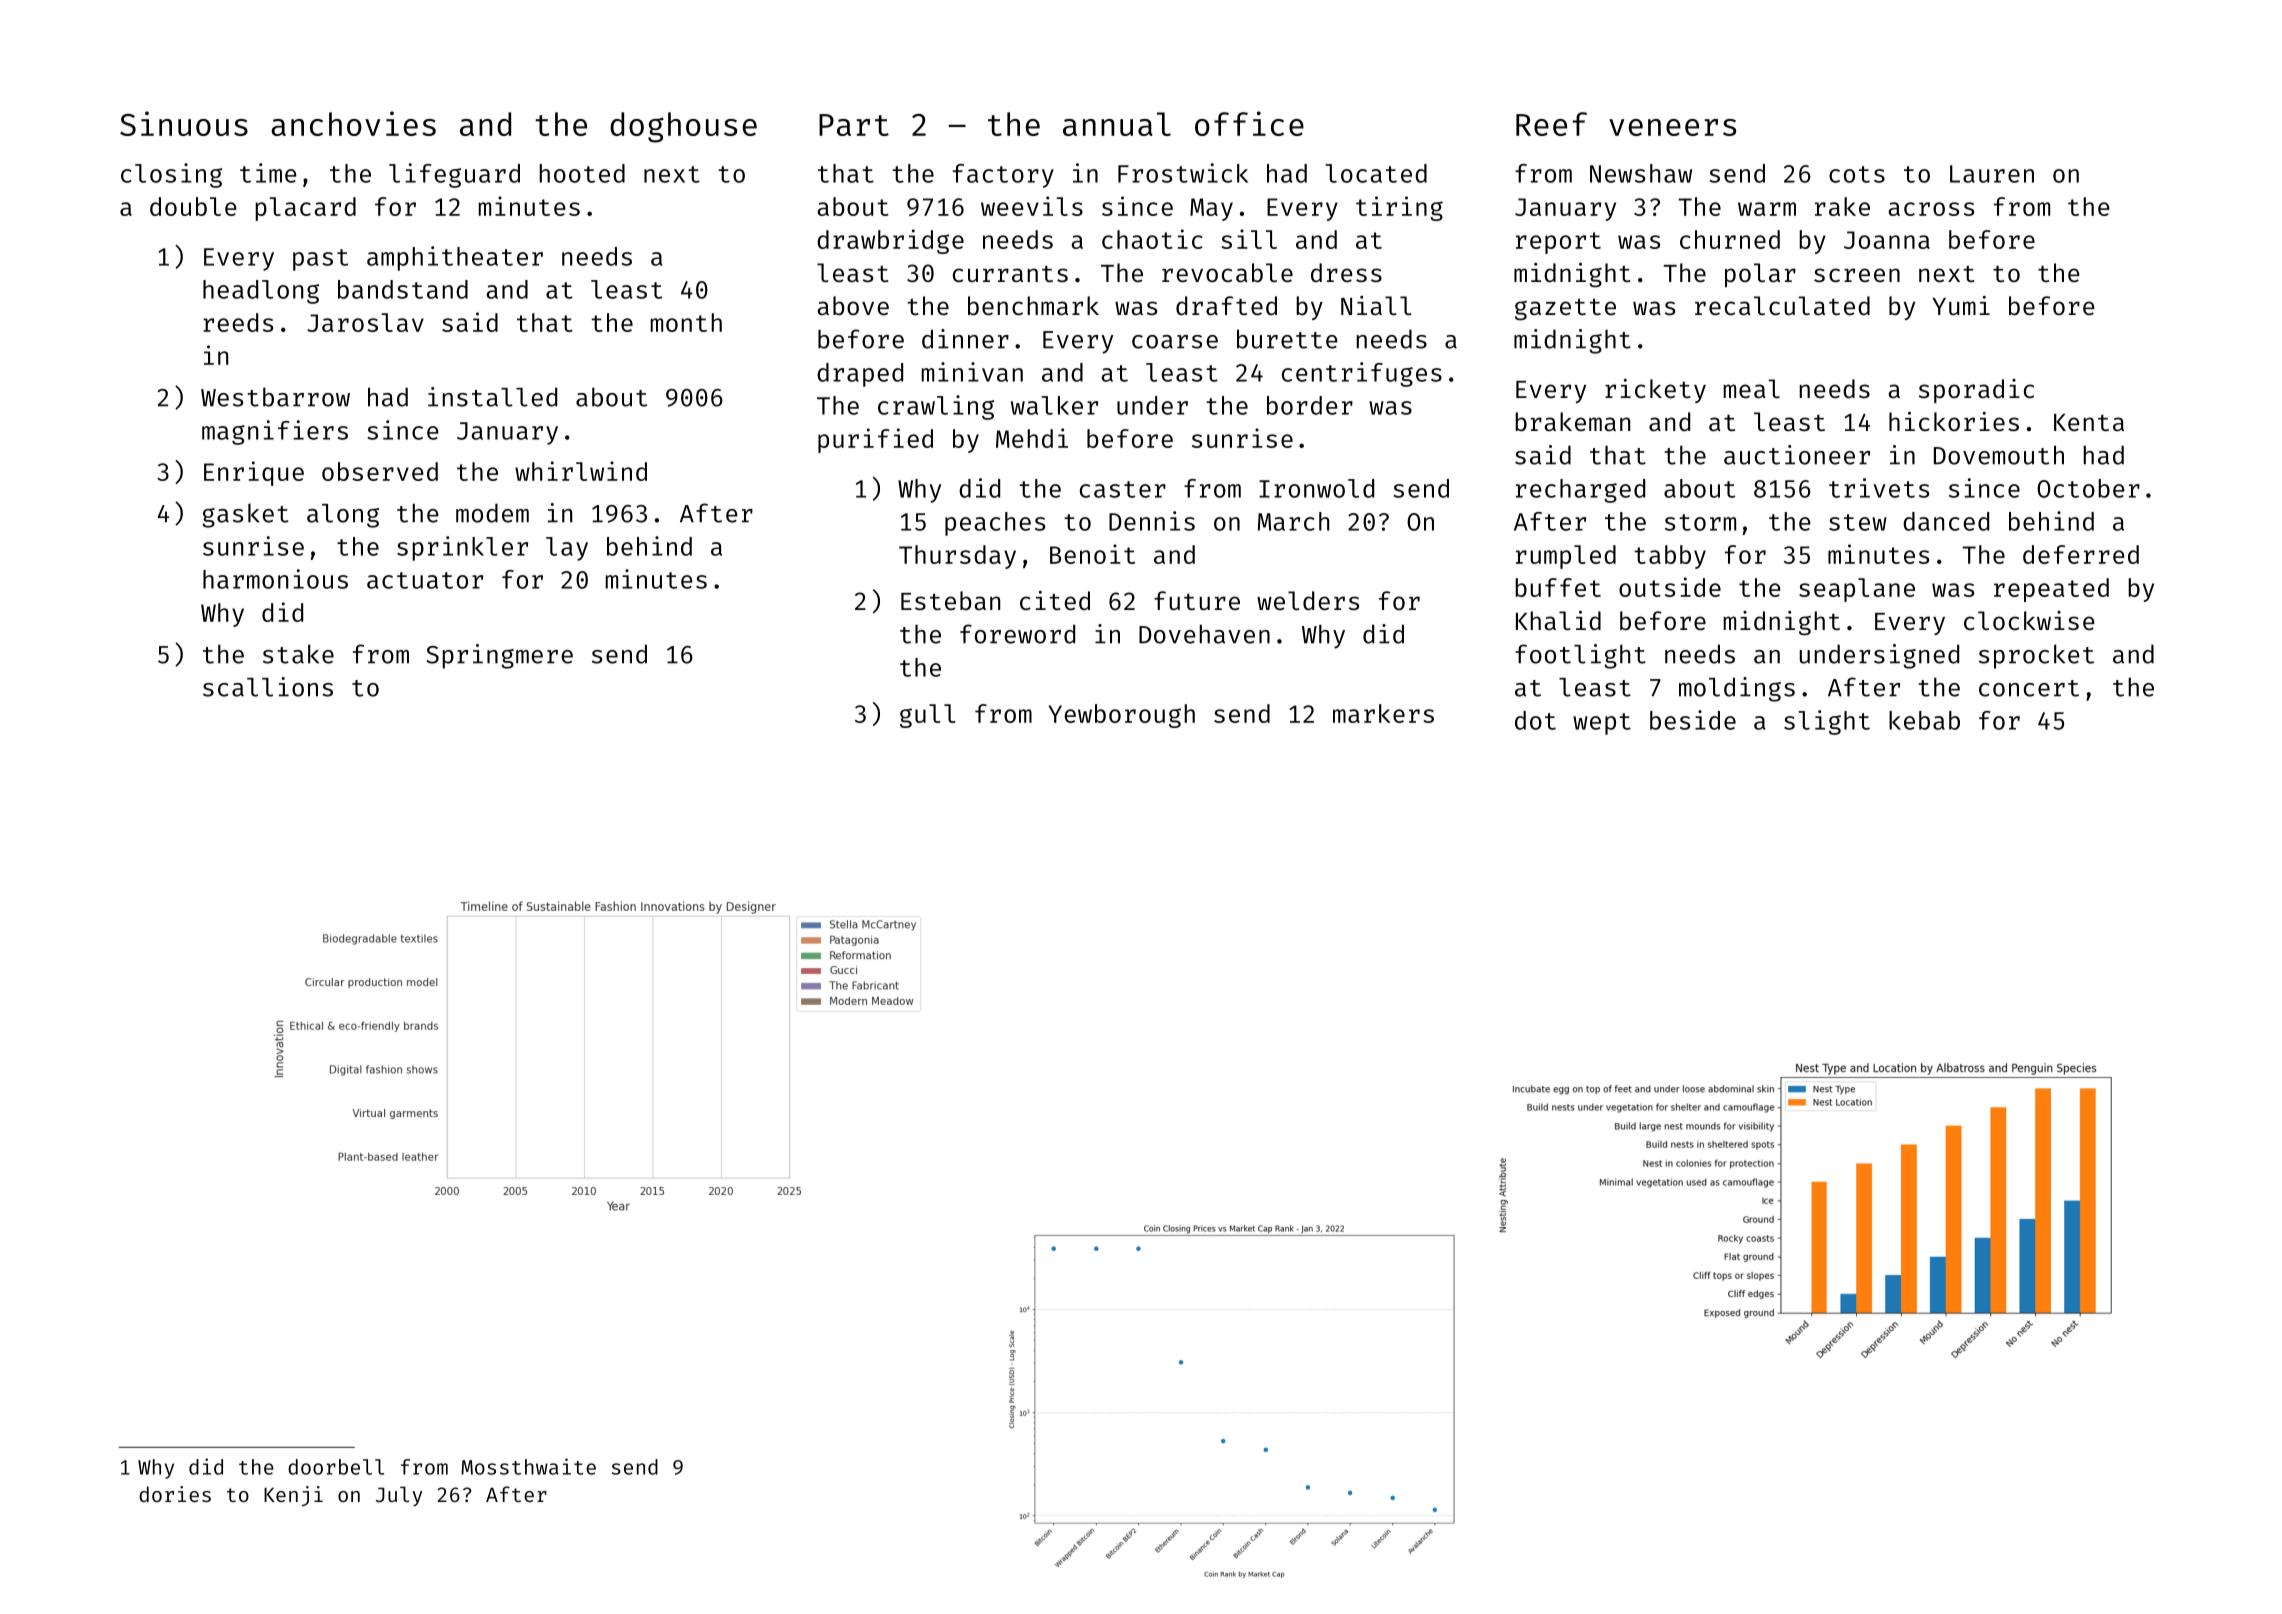 This screenshot has height=1614, width=2282. What do you see at coordinates (1383, 713) in the screenshot?
I see `markers` at bounding box center [1383, 713].
